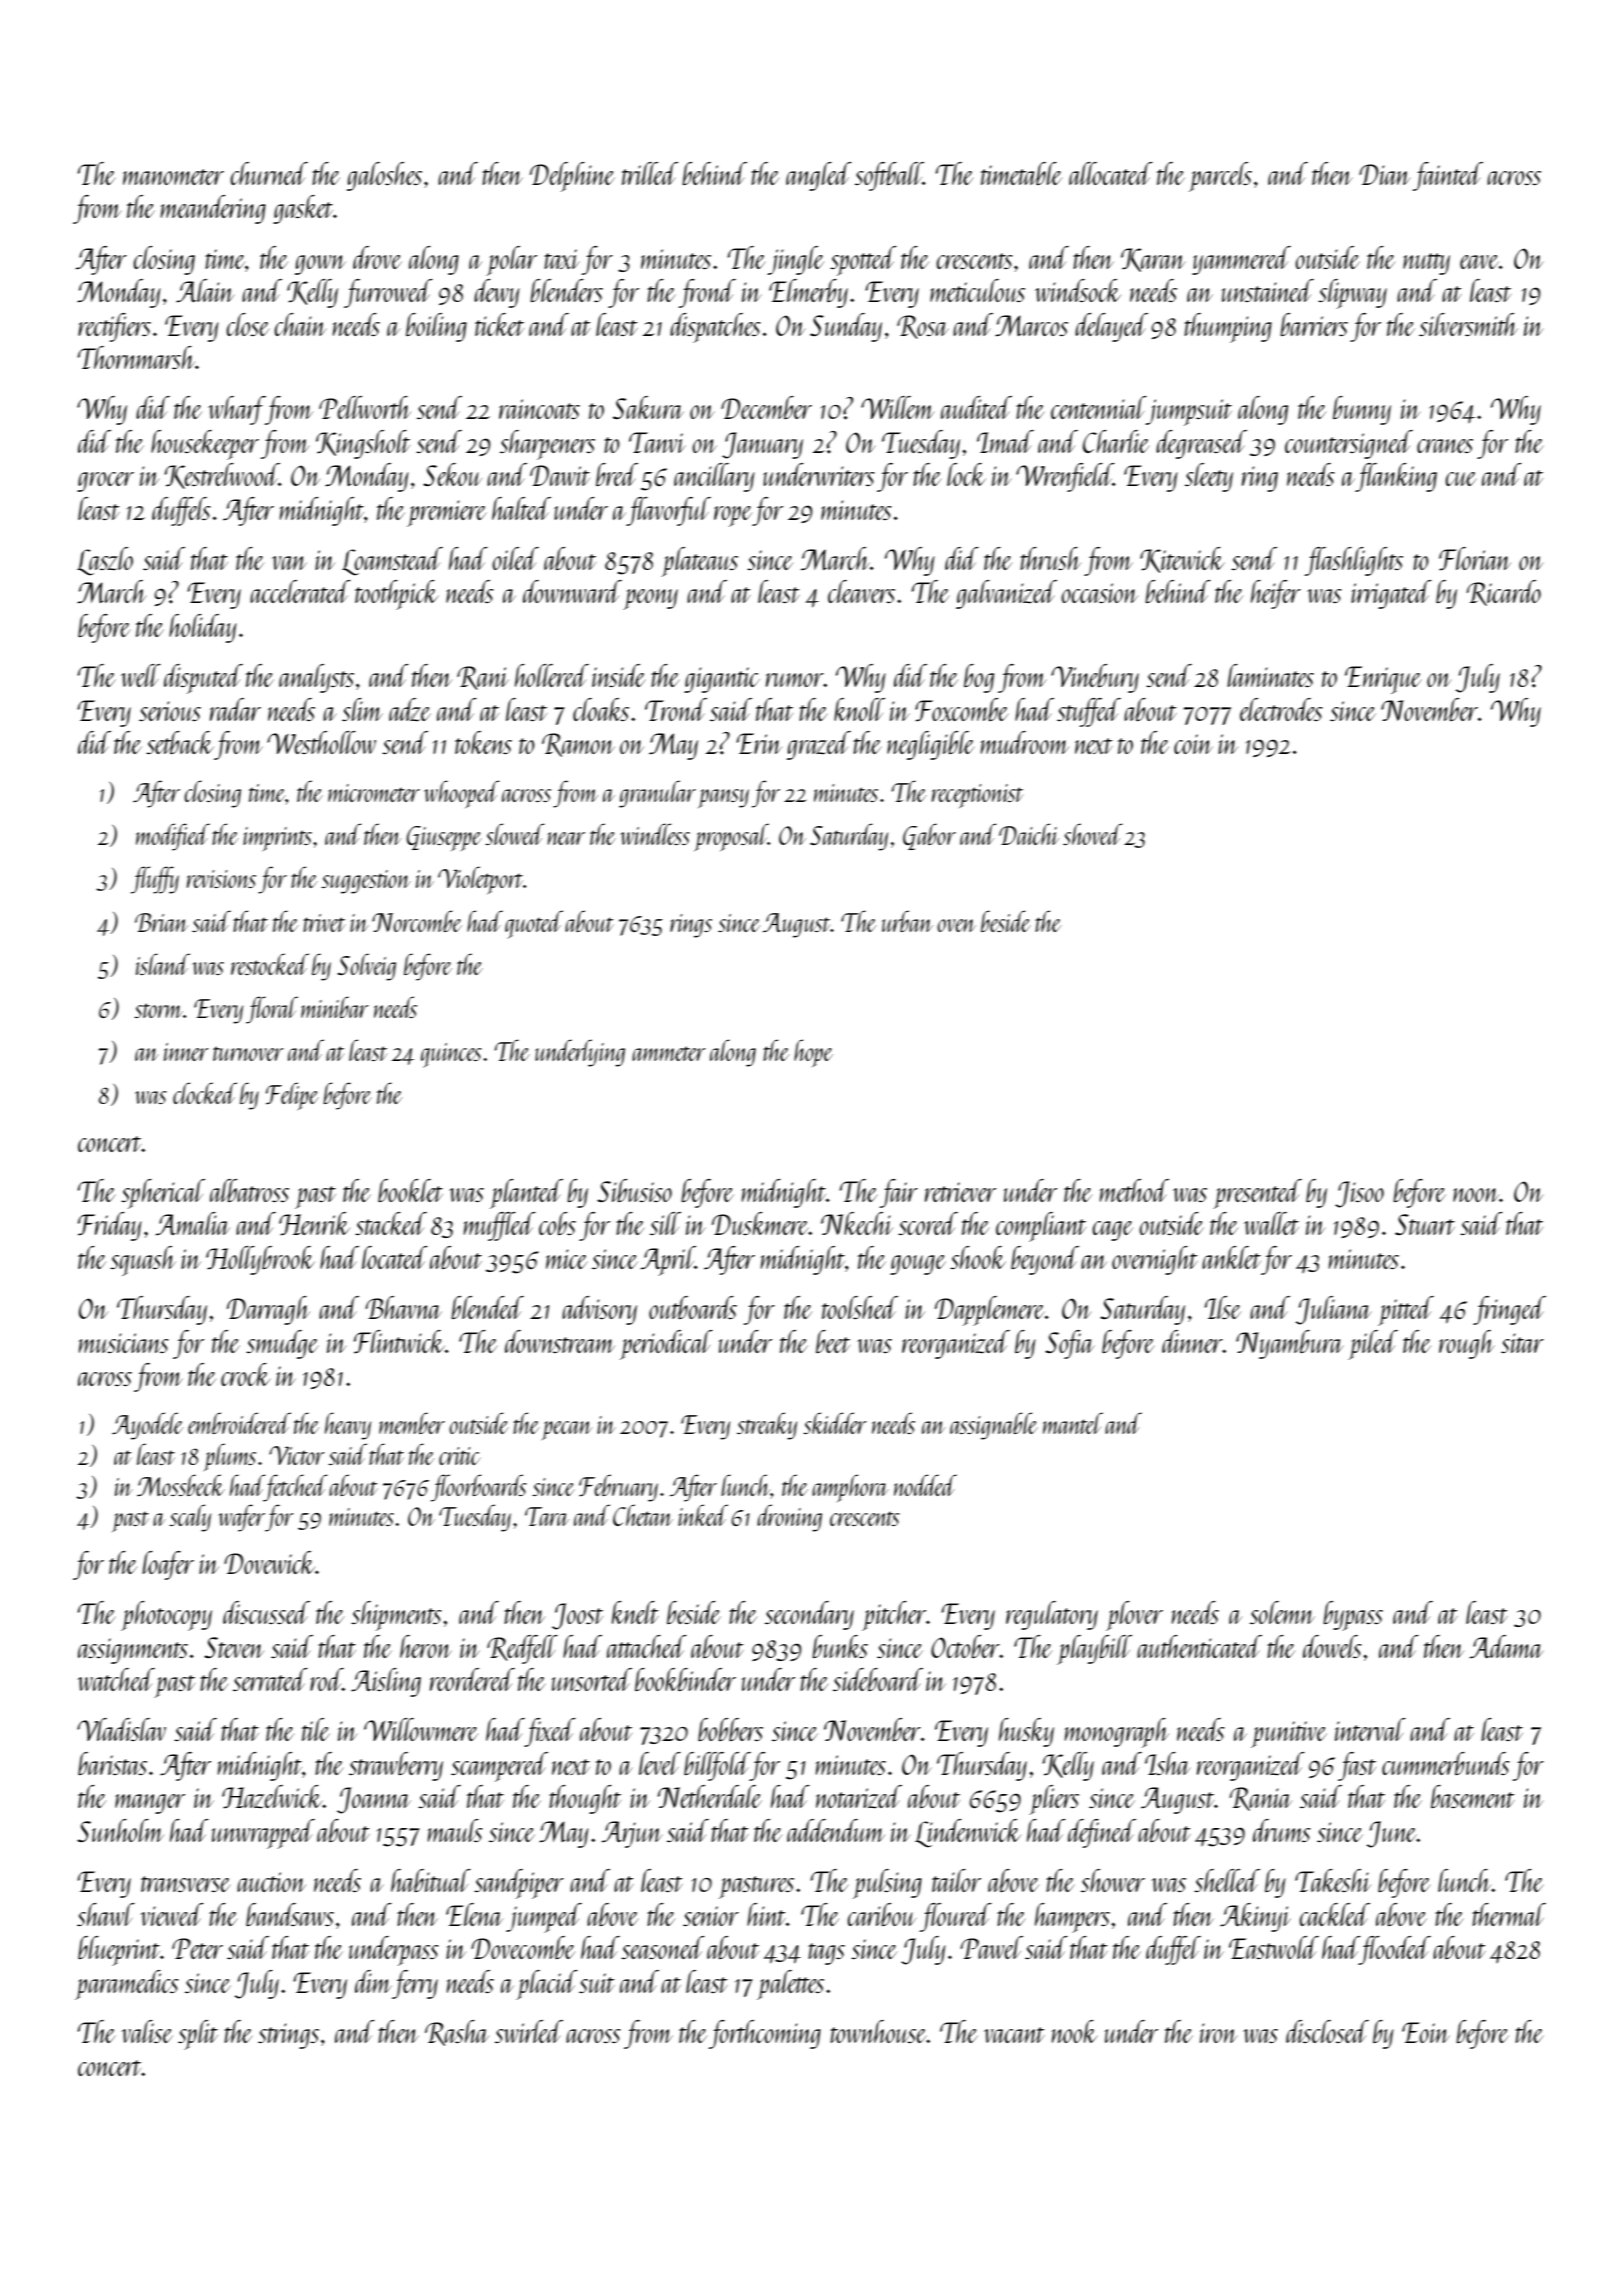  I want to click on Dovewick, so click(270, 1562).
